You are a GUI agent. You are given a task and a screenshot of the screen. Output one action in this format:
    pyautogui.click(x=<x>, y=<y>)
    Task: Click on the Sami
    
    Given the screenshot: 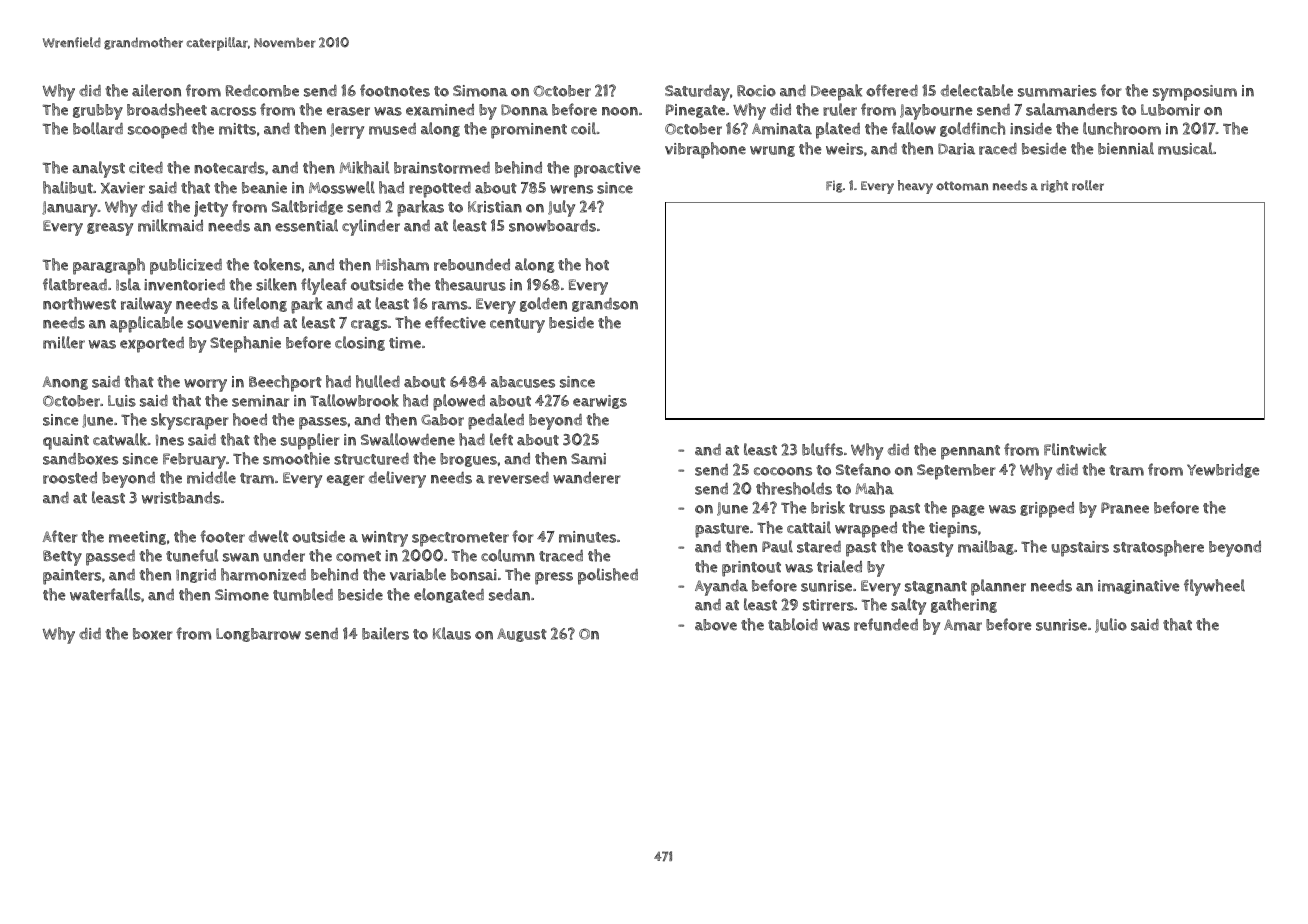 What is the action you would take?
    pyautogui.click(x=588, y=459)
